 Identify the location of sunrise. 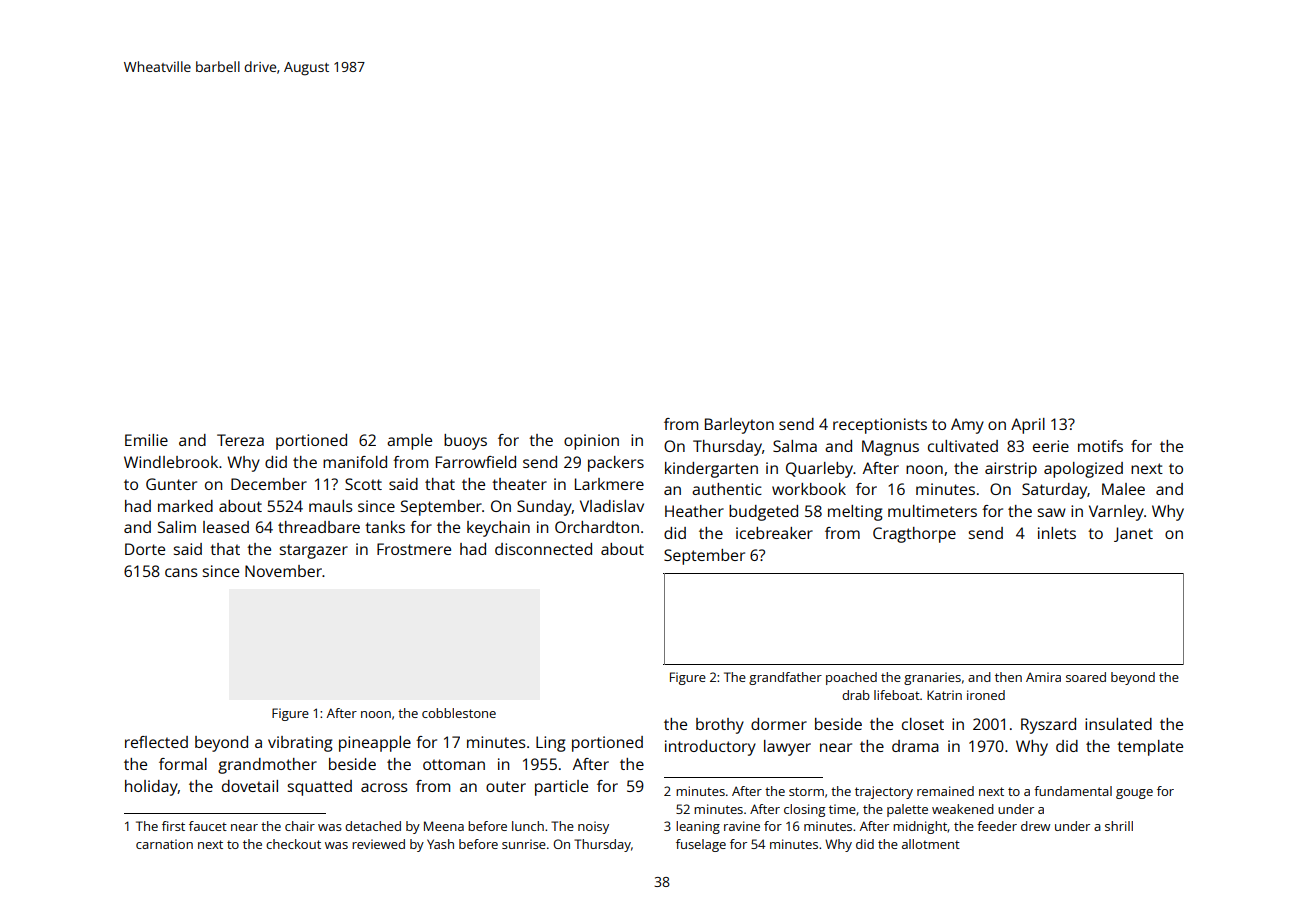
(524, 844).
